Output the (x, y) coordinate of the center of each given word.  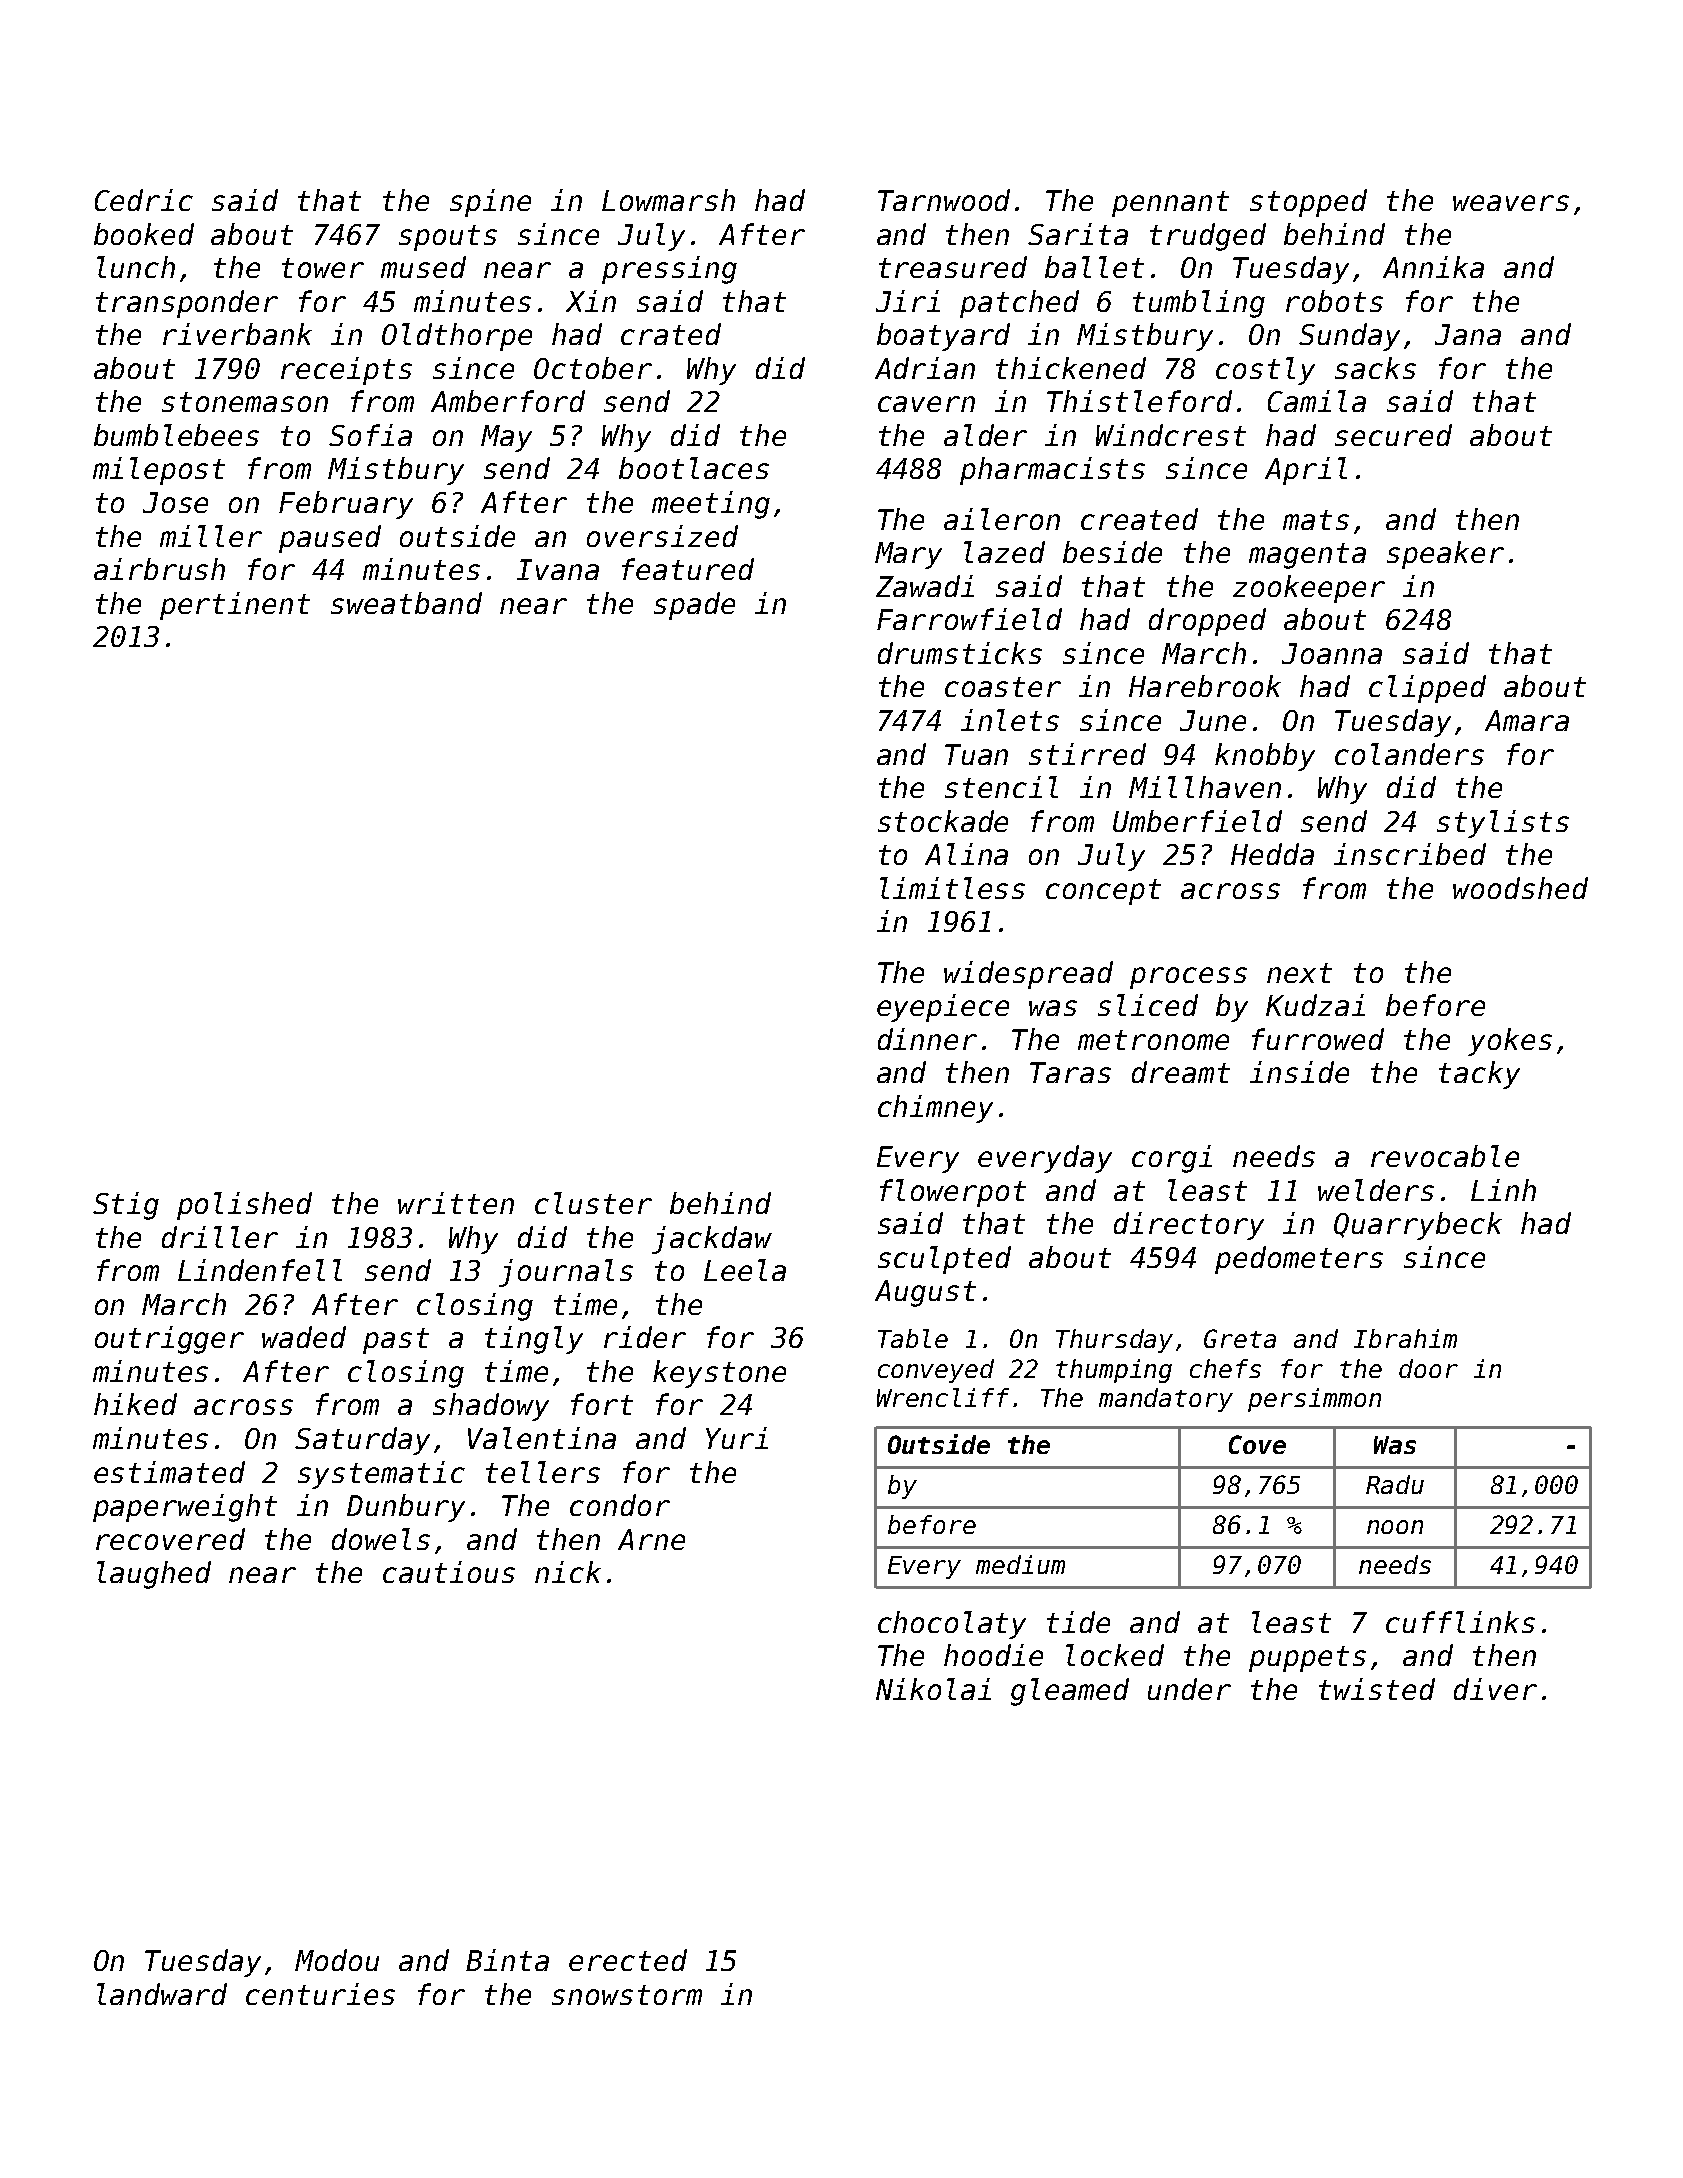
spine (490, 203)
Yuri (737, 1438)
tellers (543, 1472)
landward (162, 1994)
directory (1189, 1226)
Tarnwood (944, 200)
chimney (935, 1109)
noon (1395, 1527)
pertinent (235, 606)
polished (244, 1206)
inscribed (1410, 854)
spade (694, 606)
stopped (1308, 203)
